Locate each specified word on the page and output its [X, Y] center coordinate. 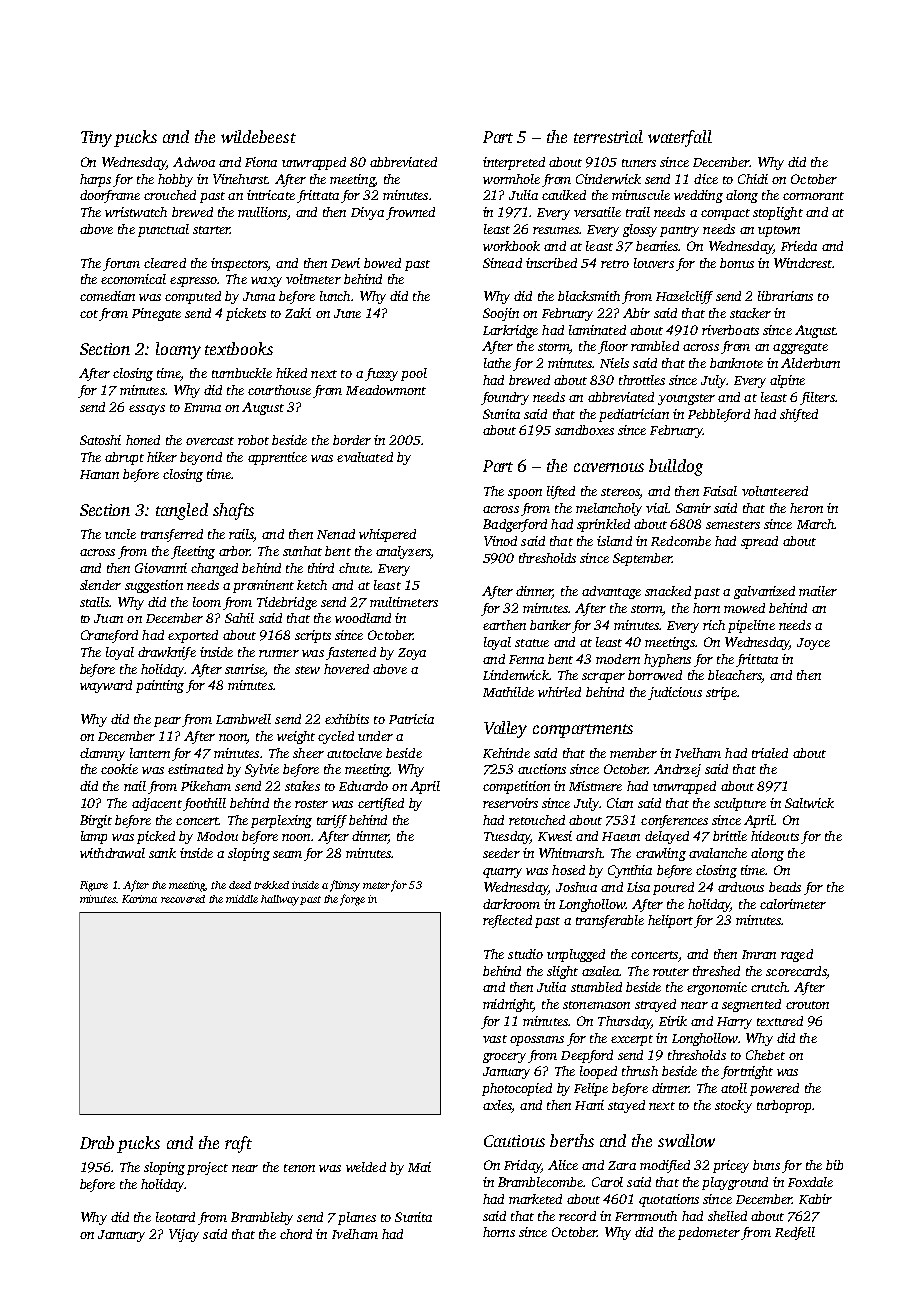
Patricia [411, 719]
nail [135, 786]
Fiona [261, 162]
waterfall [680, 138]
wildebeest [258, 136]
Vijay [184, 1235]
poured [673, 888]
